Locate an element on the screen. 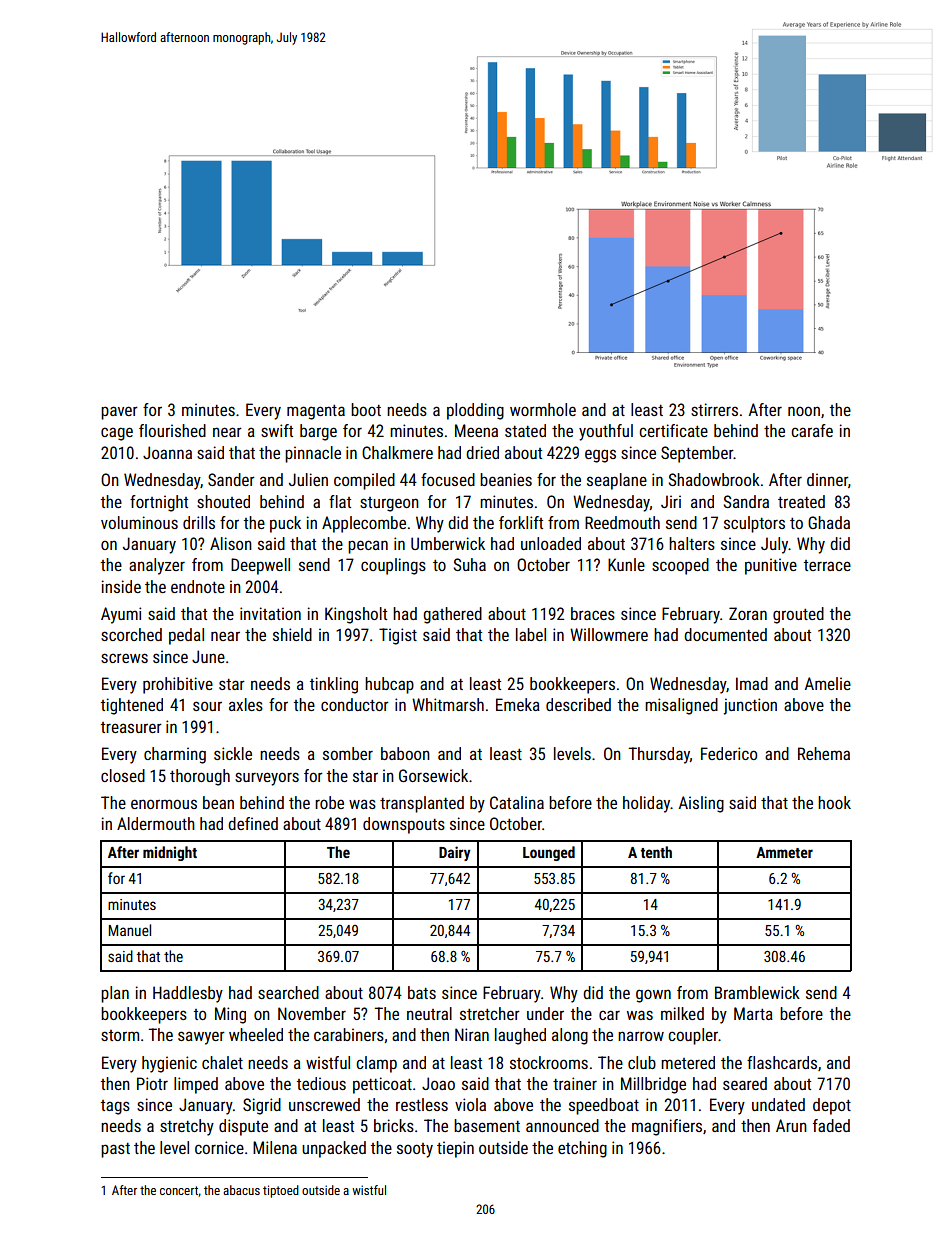  Joanna is located at coordinates (167, 452).
